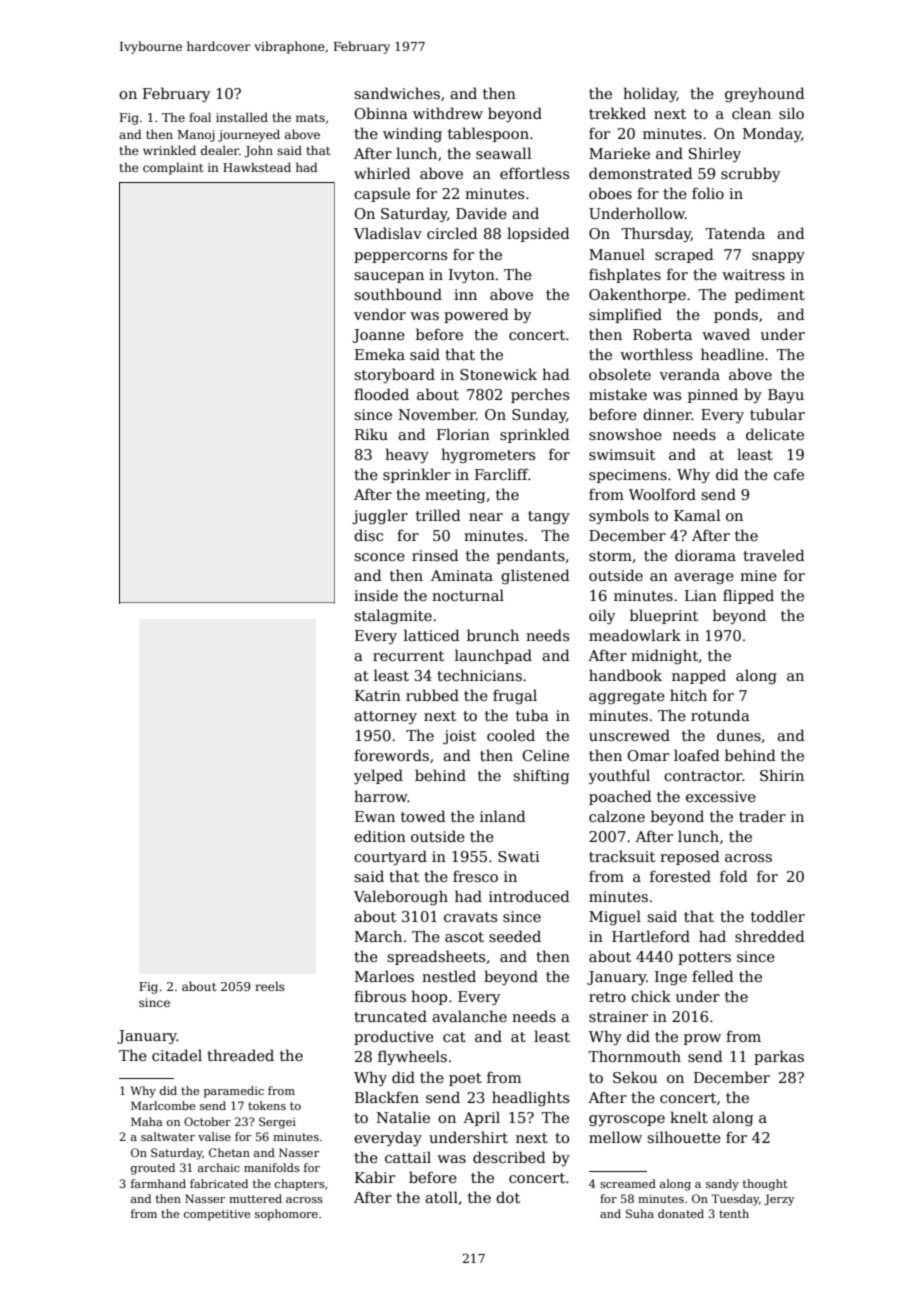 The width and height of the page is (924, 1308). Describe the element at coordinates (371, 434) in the page. I see `Riku` at that location.
